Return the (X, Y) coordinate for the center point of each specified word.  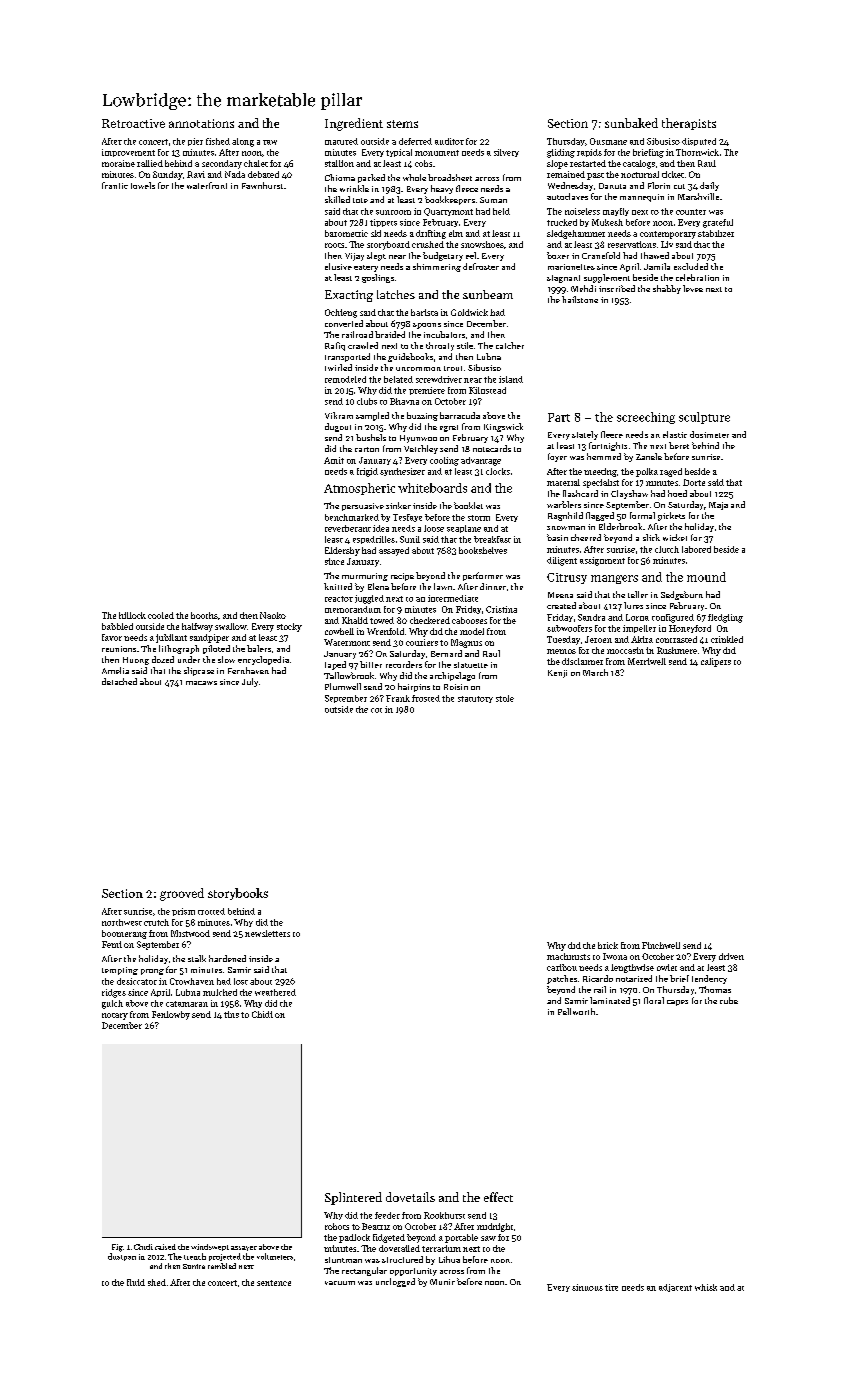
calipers (716, 662)
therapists (689, 124)
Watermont (347, 642)
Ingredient (354, 124)
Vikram (339, 415)
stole (505, 698)
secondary (222, 164)
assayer (244, 1248)
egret (449, 428)
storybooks (238, 894)
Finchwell (661, 945)
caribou (562, 967)
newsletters (267, 933)
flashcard (580, 493)
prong (152, 972)
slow (226, 659)
